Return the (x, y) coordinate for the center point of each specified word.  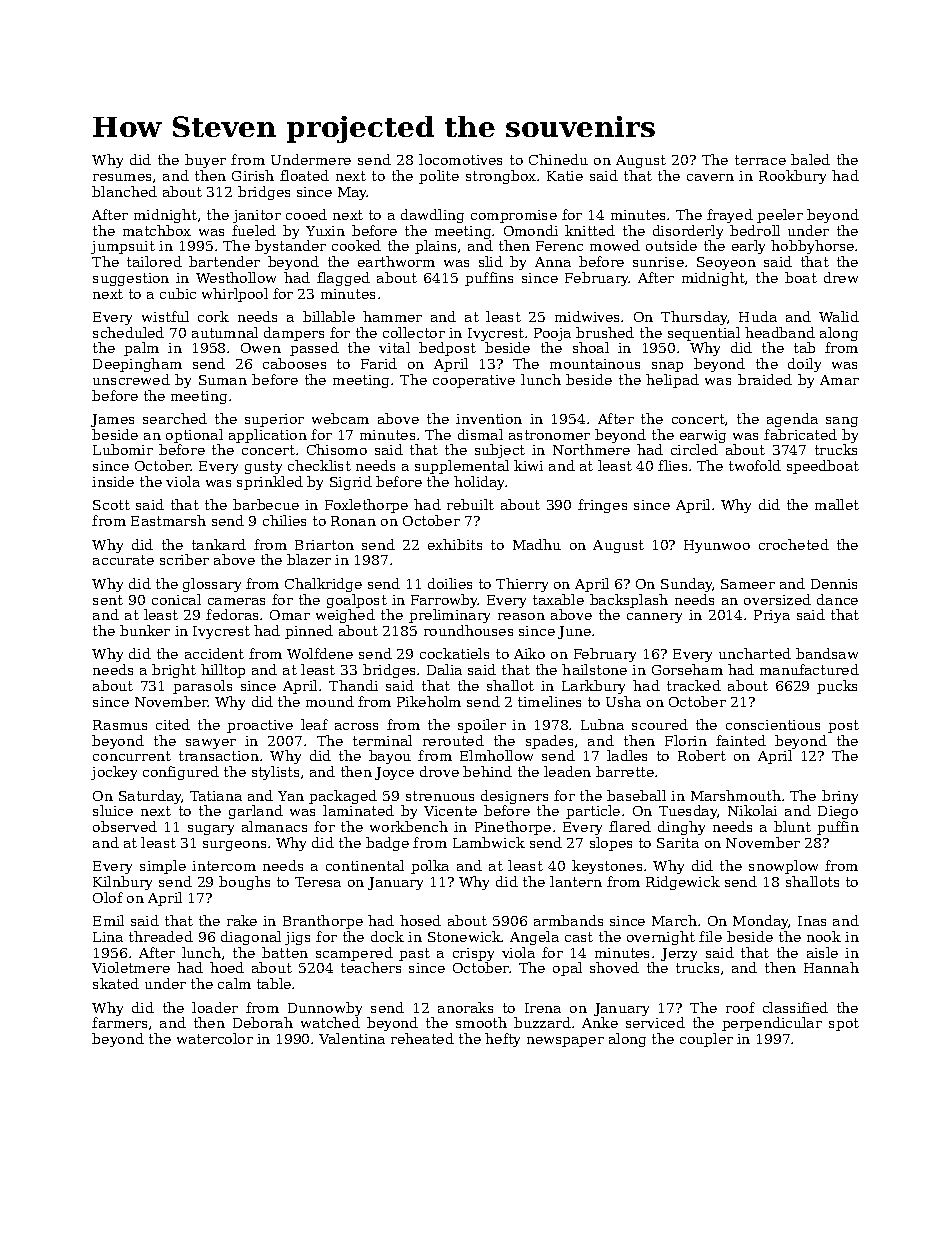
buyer (205, 161)
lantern (576, 881)
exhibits (455, 544)
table (274, 983)
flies (672, 465)
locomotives (460, 159)
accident (214, 653)
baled (810, 159)
